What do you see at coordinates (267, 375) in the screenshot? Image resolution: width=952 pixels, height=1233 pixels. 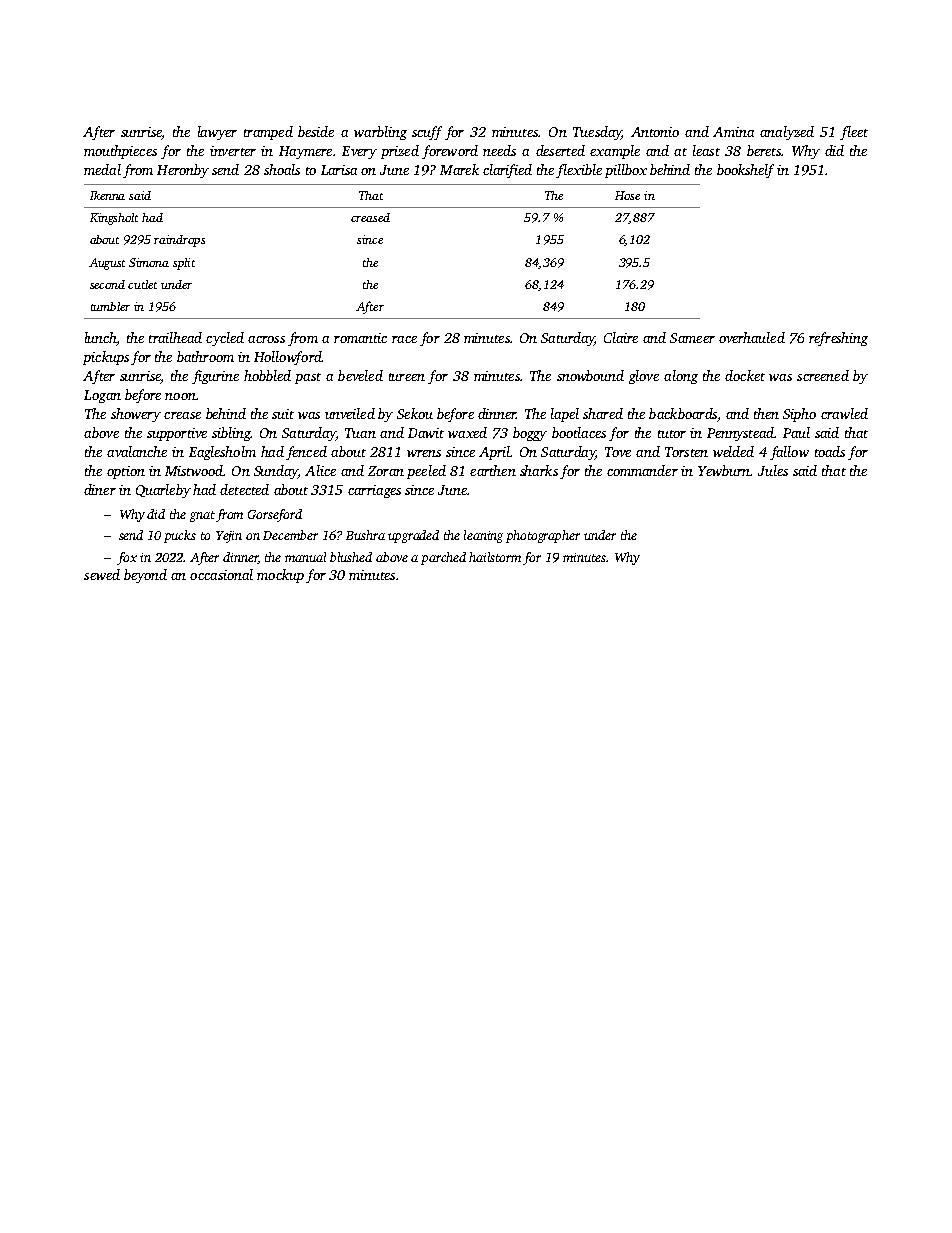 I see `hobbled` at bounding box center [267, 375].
